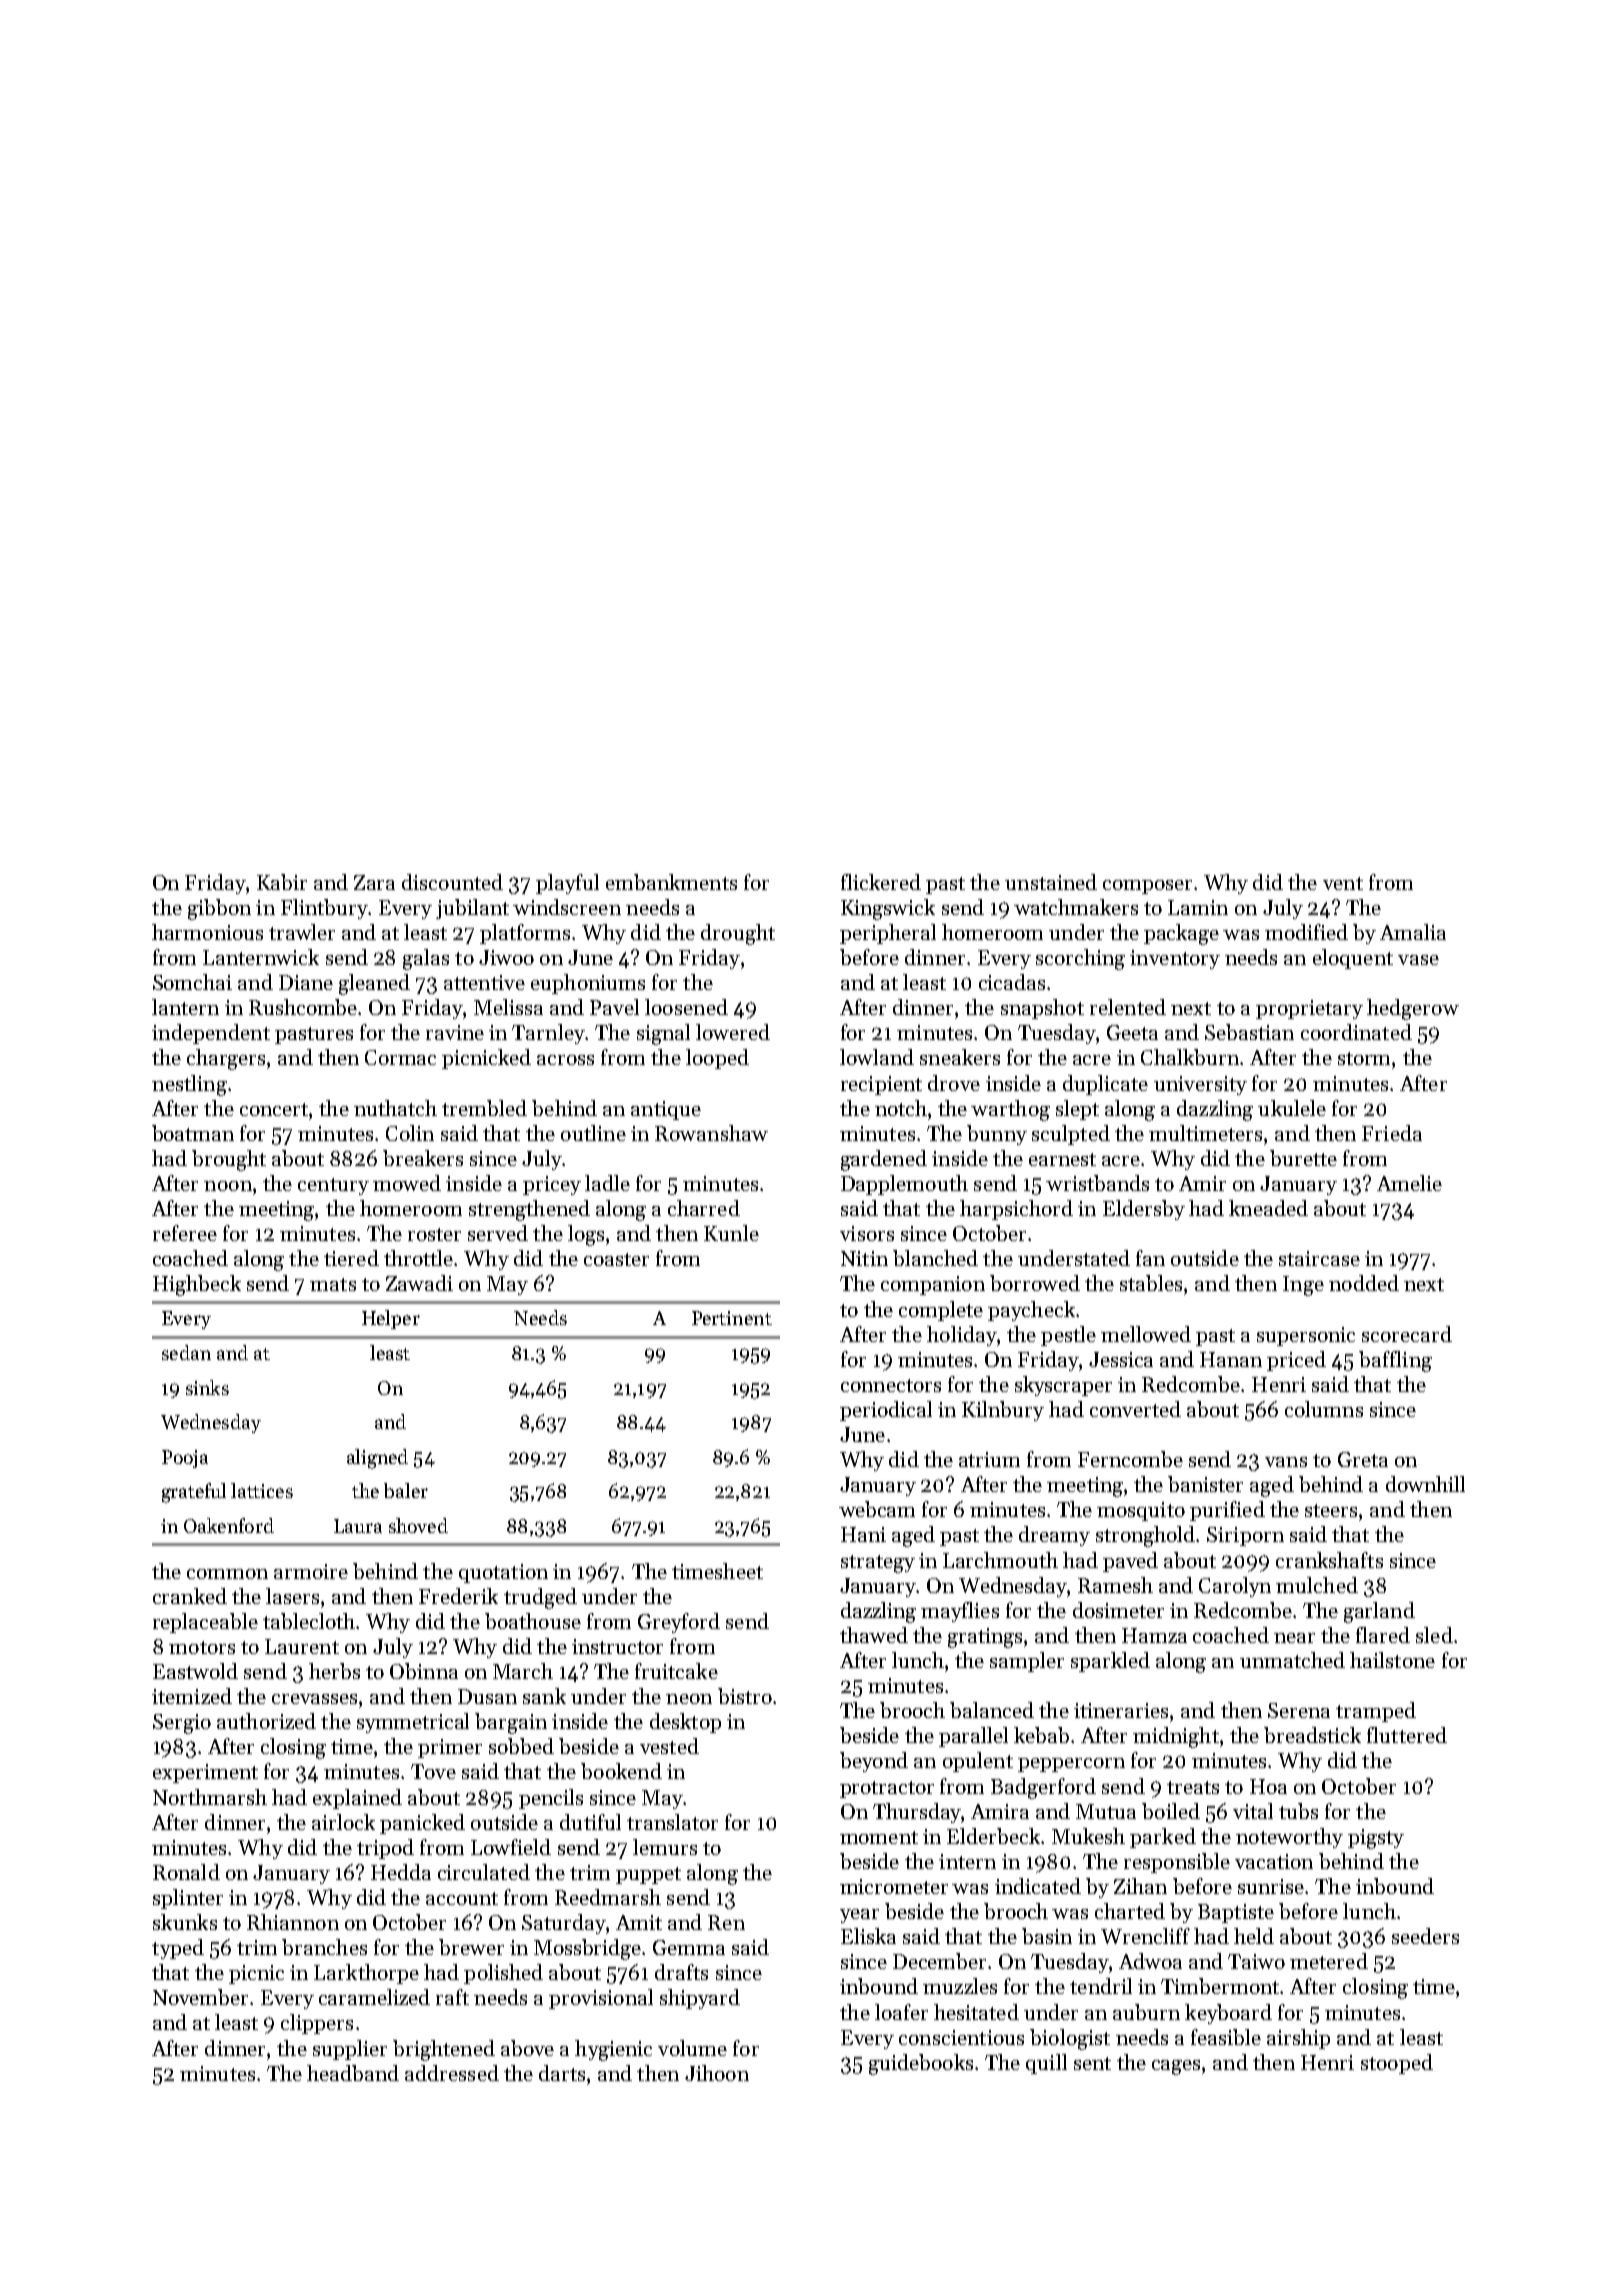 This screenshot has height=2292, width=1620. What do you see at coordinates (607, 1183) in the screenshot?
I see `ladle` at bounding box center [607, 1183].
